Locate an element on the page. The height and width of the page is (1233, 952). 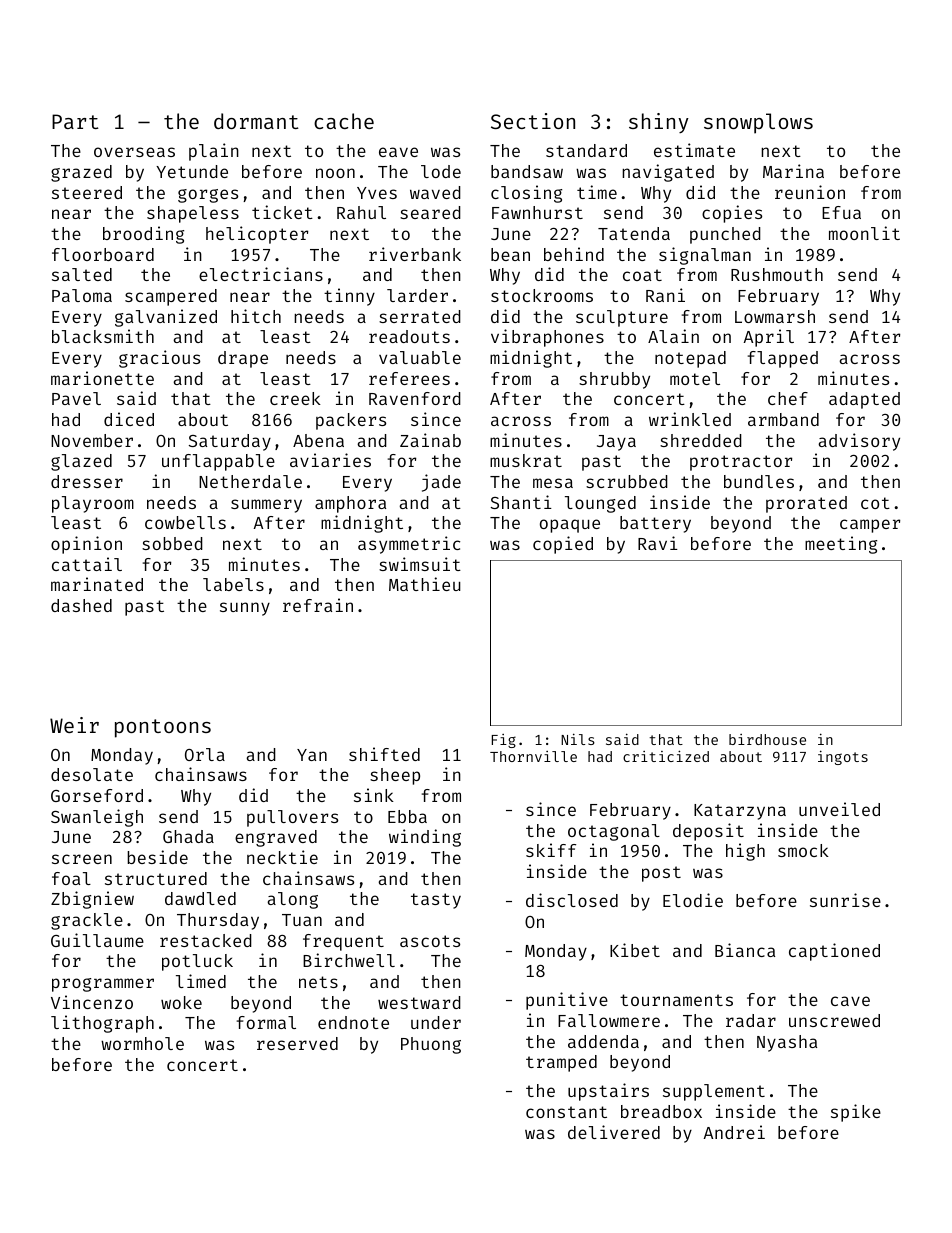
salted is located at coordinates (82, 274).
